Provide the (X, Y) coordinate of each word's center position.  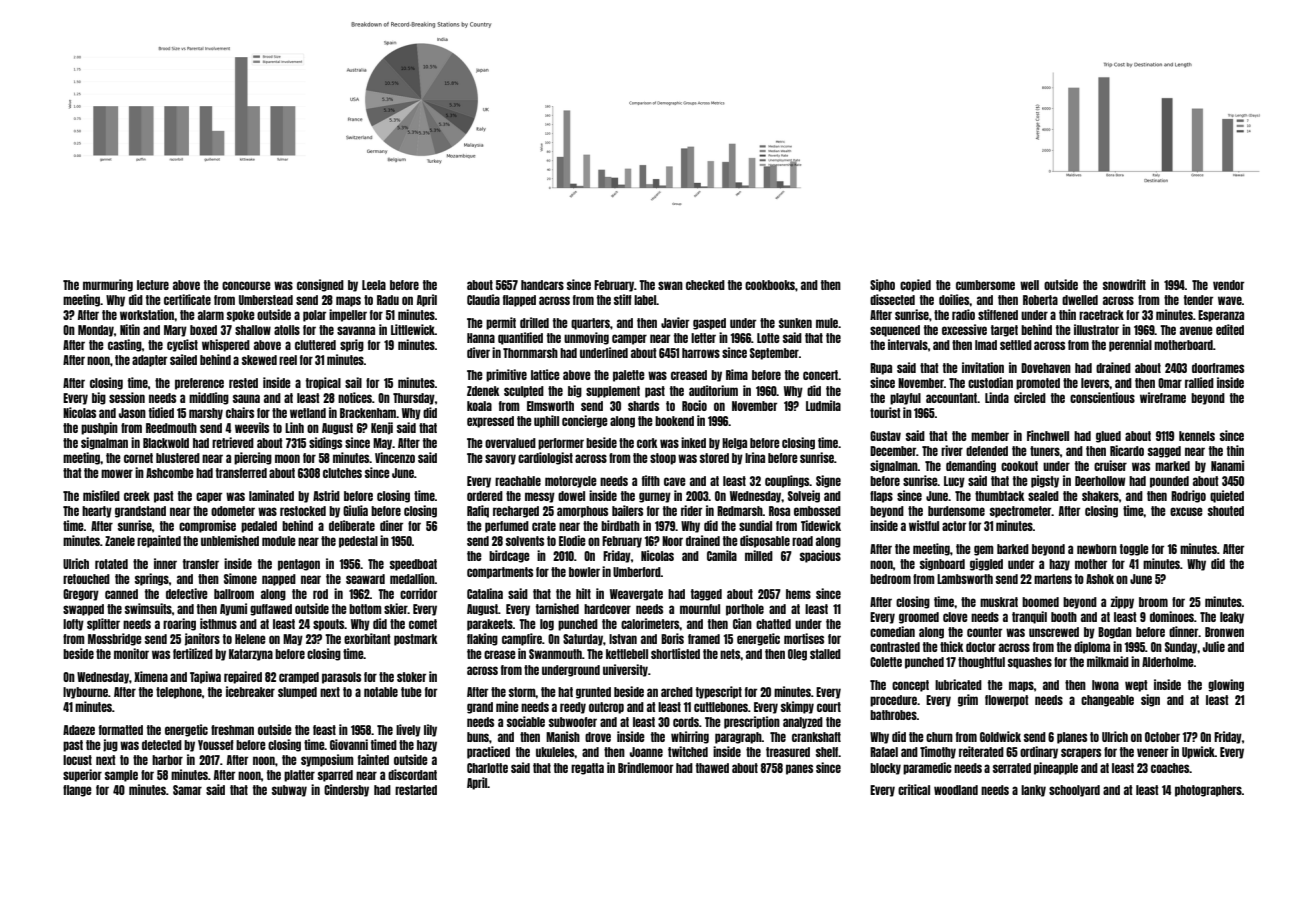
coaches (1170, 768)
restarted (416, 790)
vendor (1228, 285)
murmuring (108, 285)
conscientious (1102, 397)
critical (914, 789)
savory (500, 459)
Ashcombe (170, 473)
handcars (542, 285)
